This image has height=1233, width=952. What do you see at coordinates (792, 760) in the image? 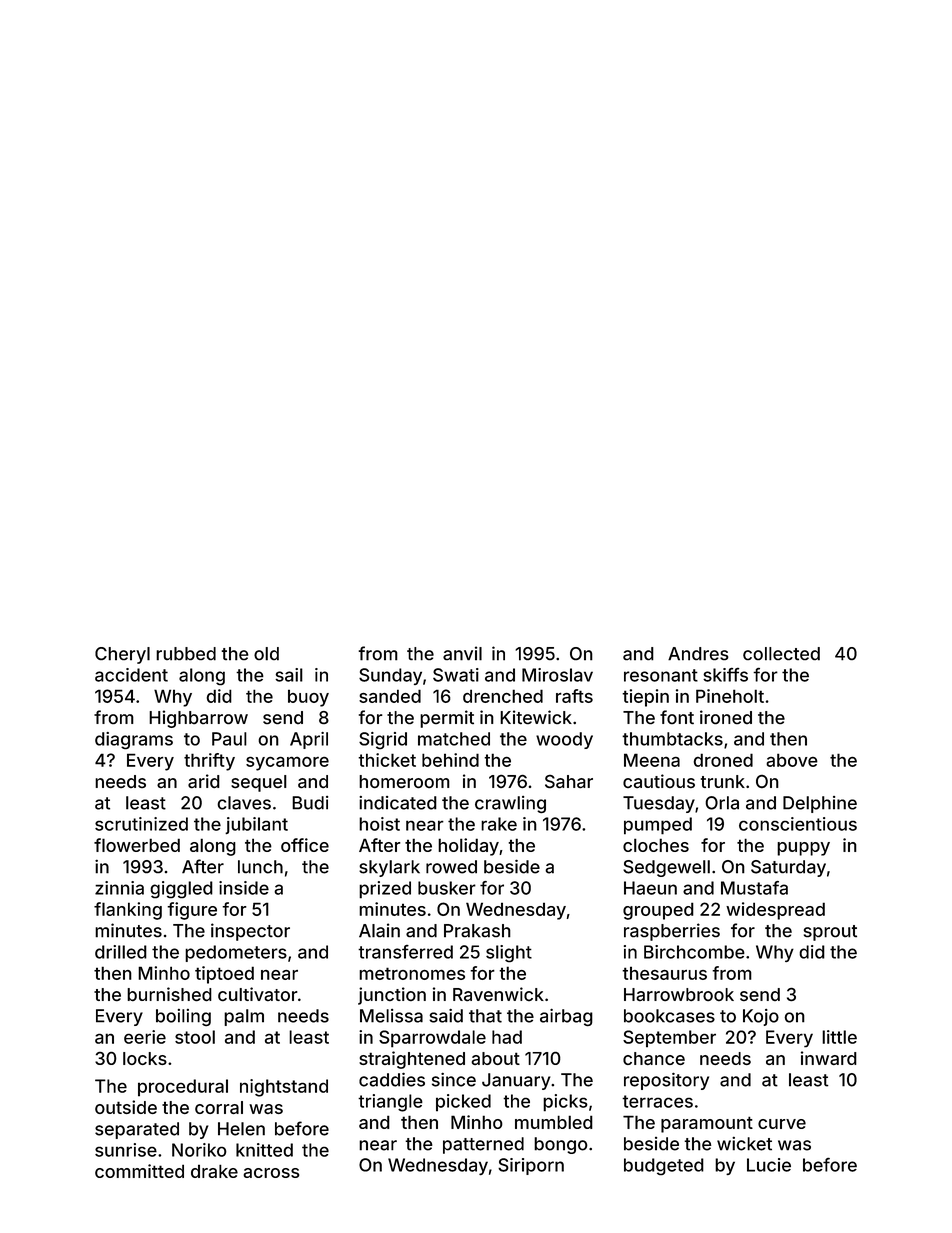
I see `above` at bounding box center [792, 760].
